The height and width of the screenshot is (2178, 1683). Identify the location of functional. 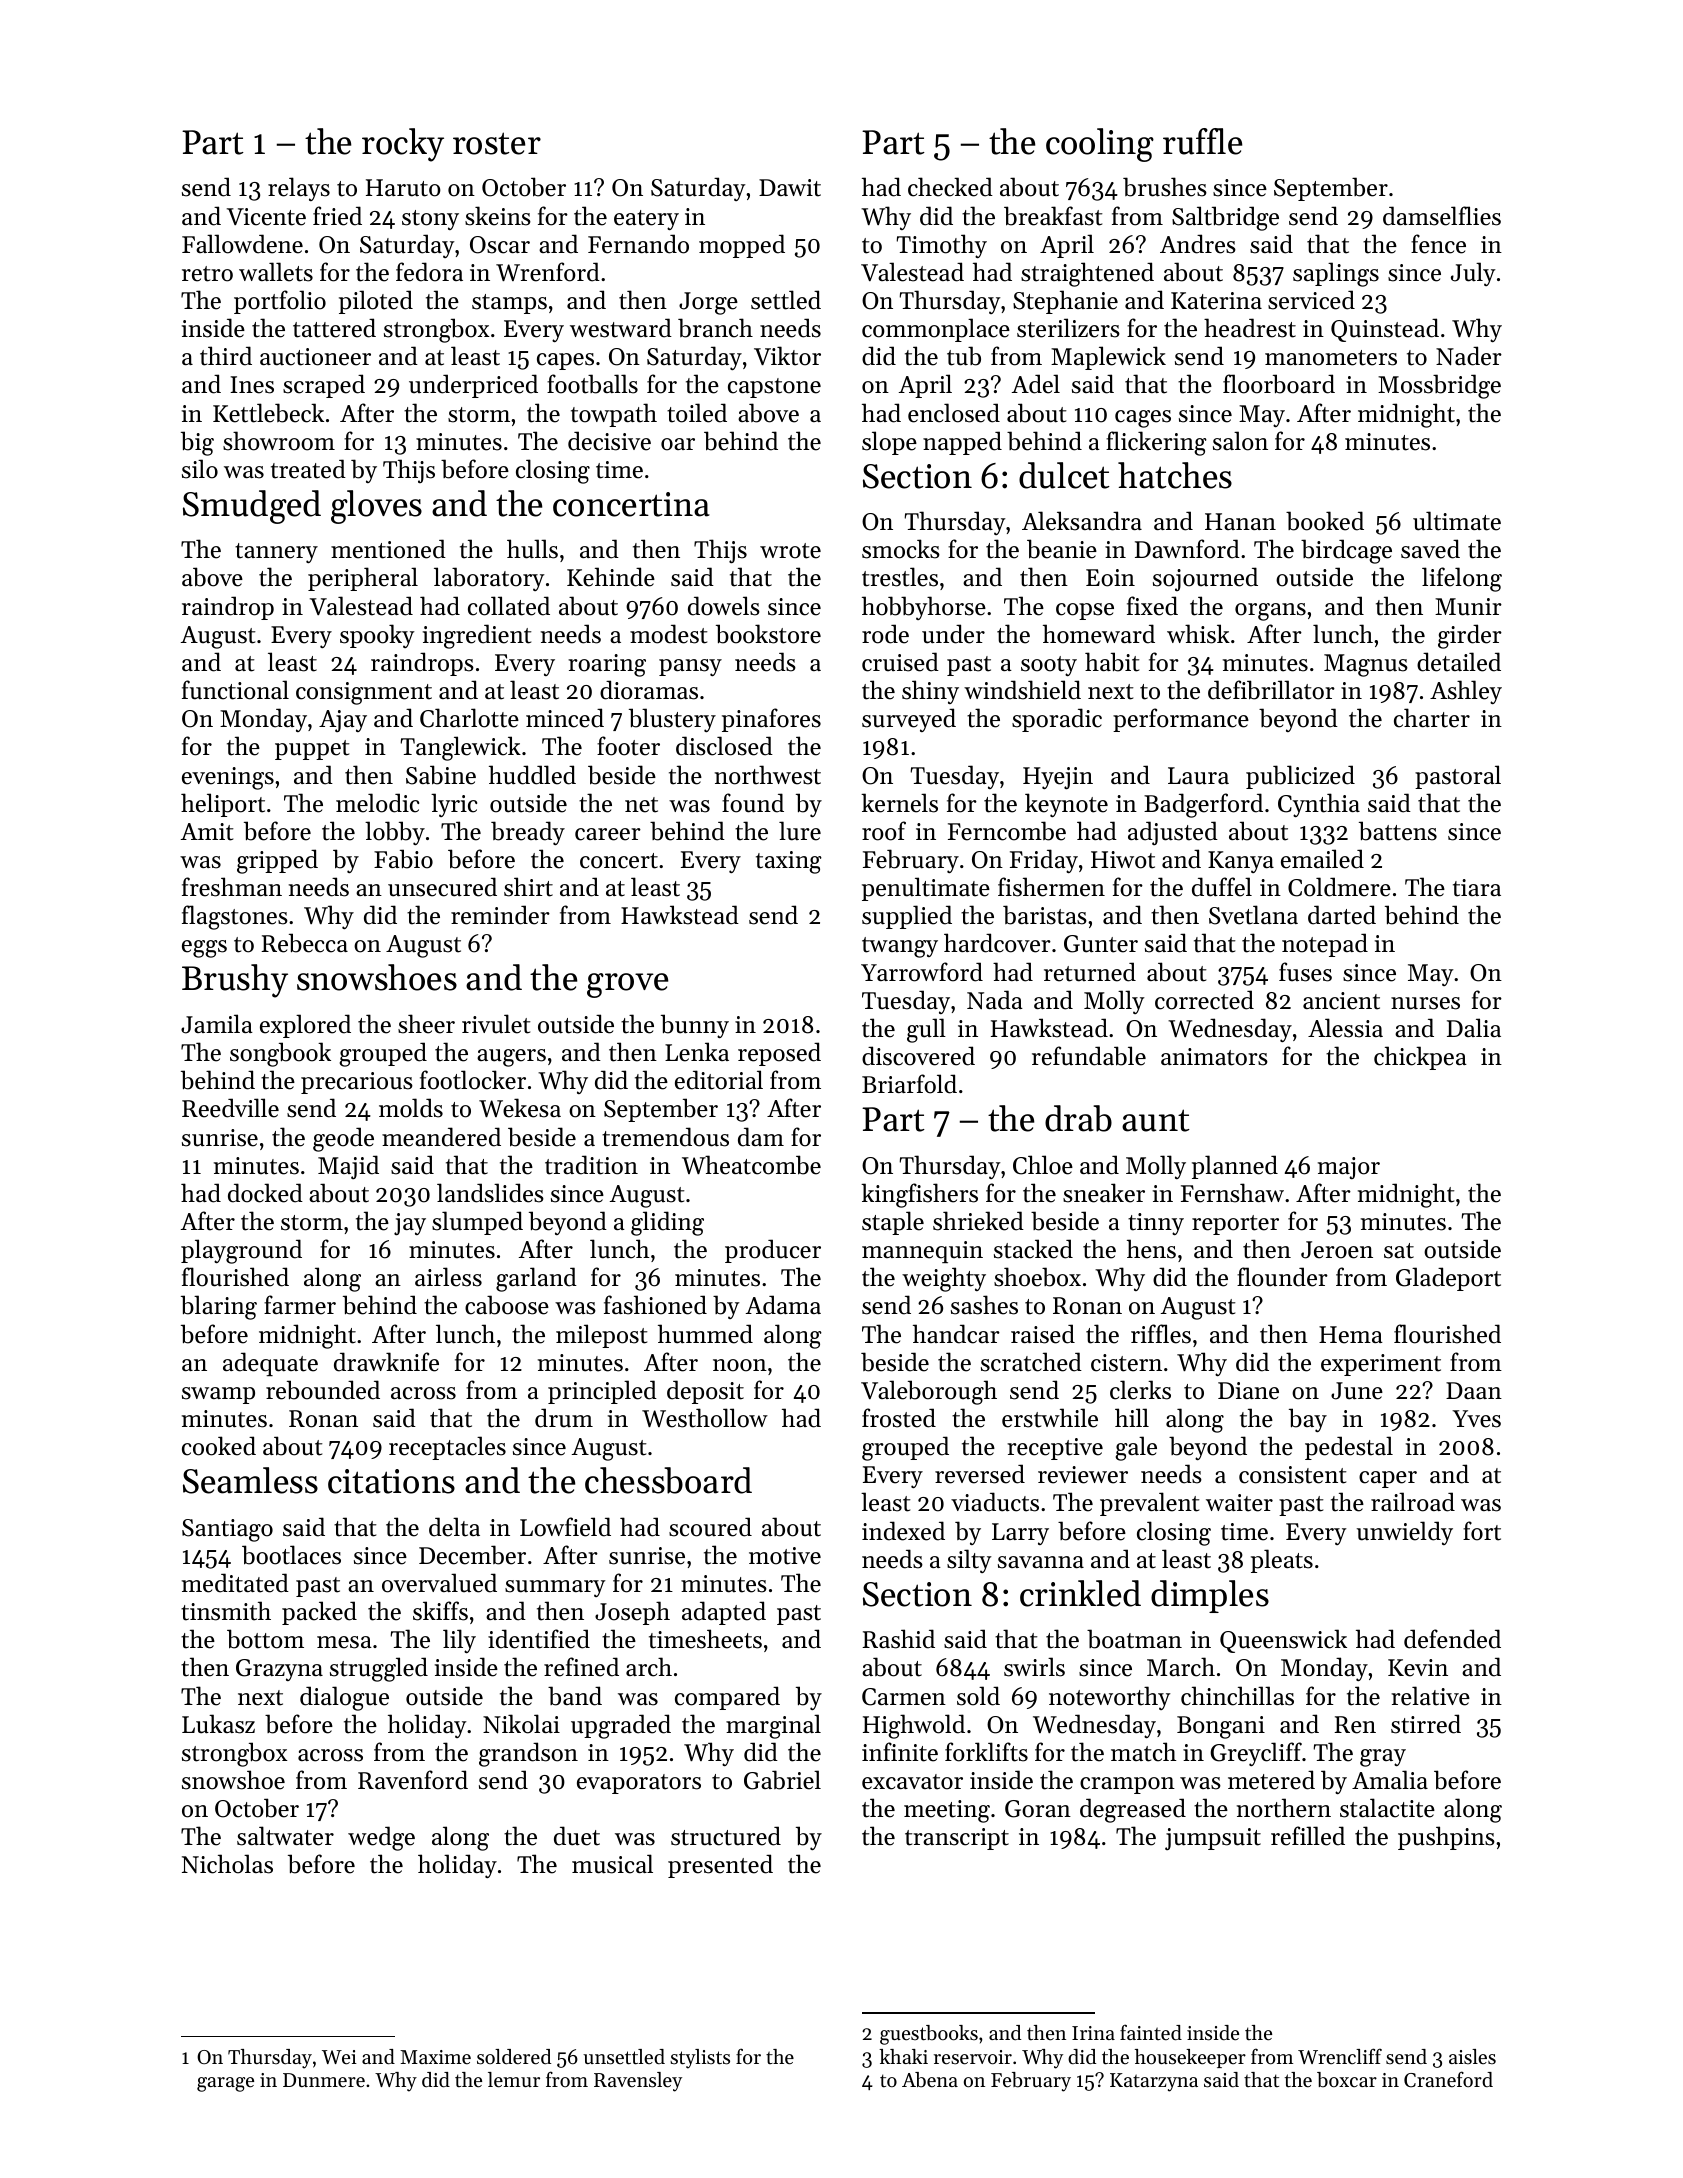
(235, 690).
